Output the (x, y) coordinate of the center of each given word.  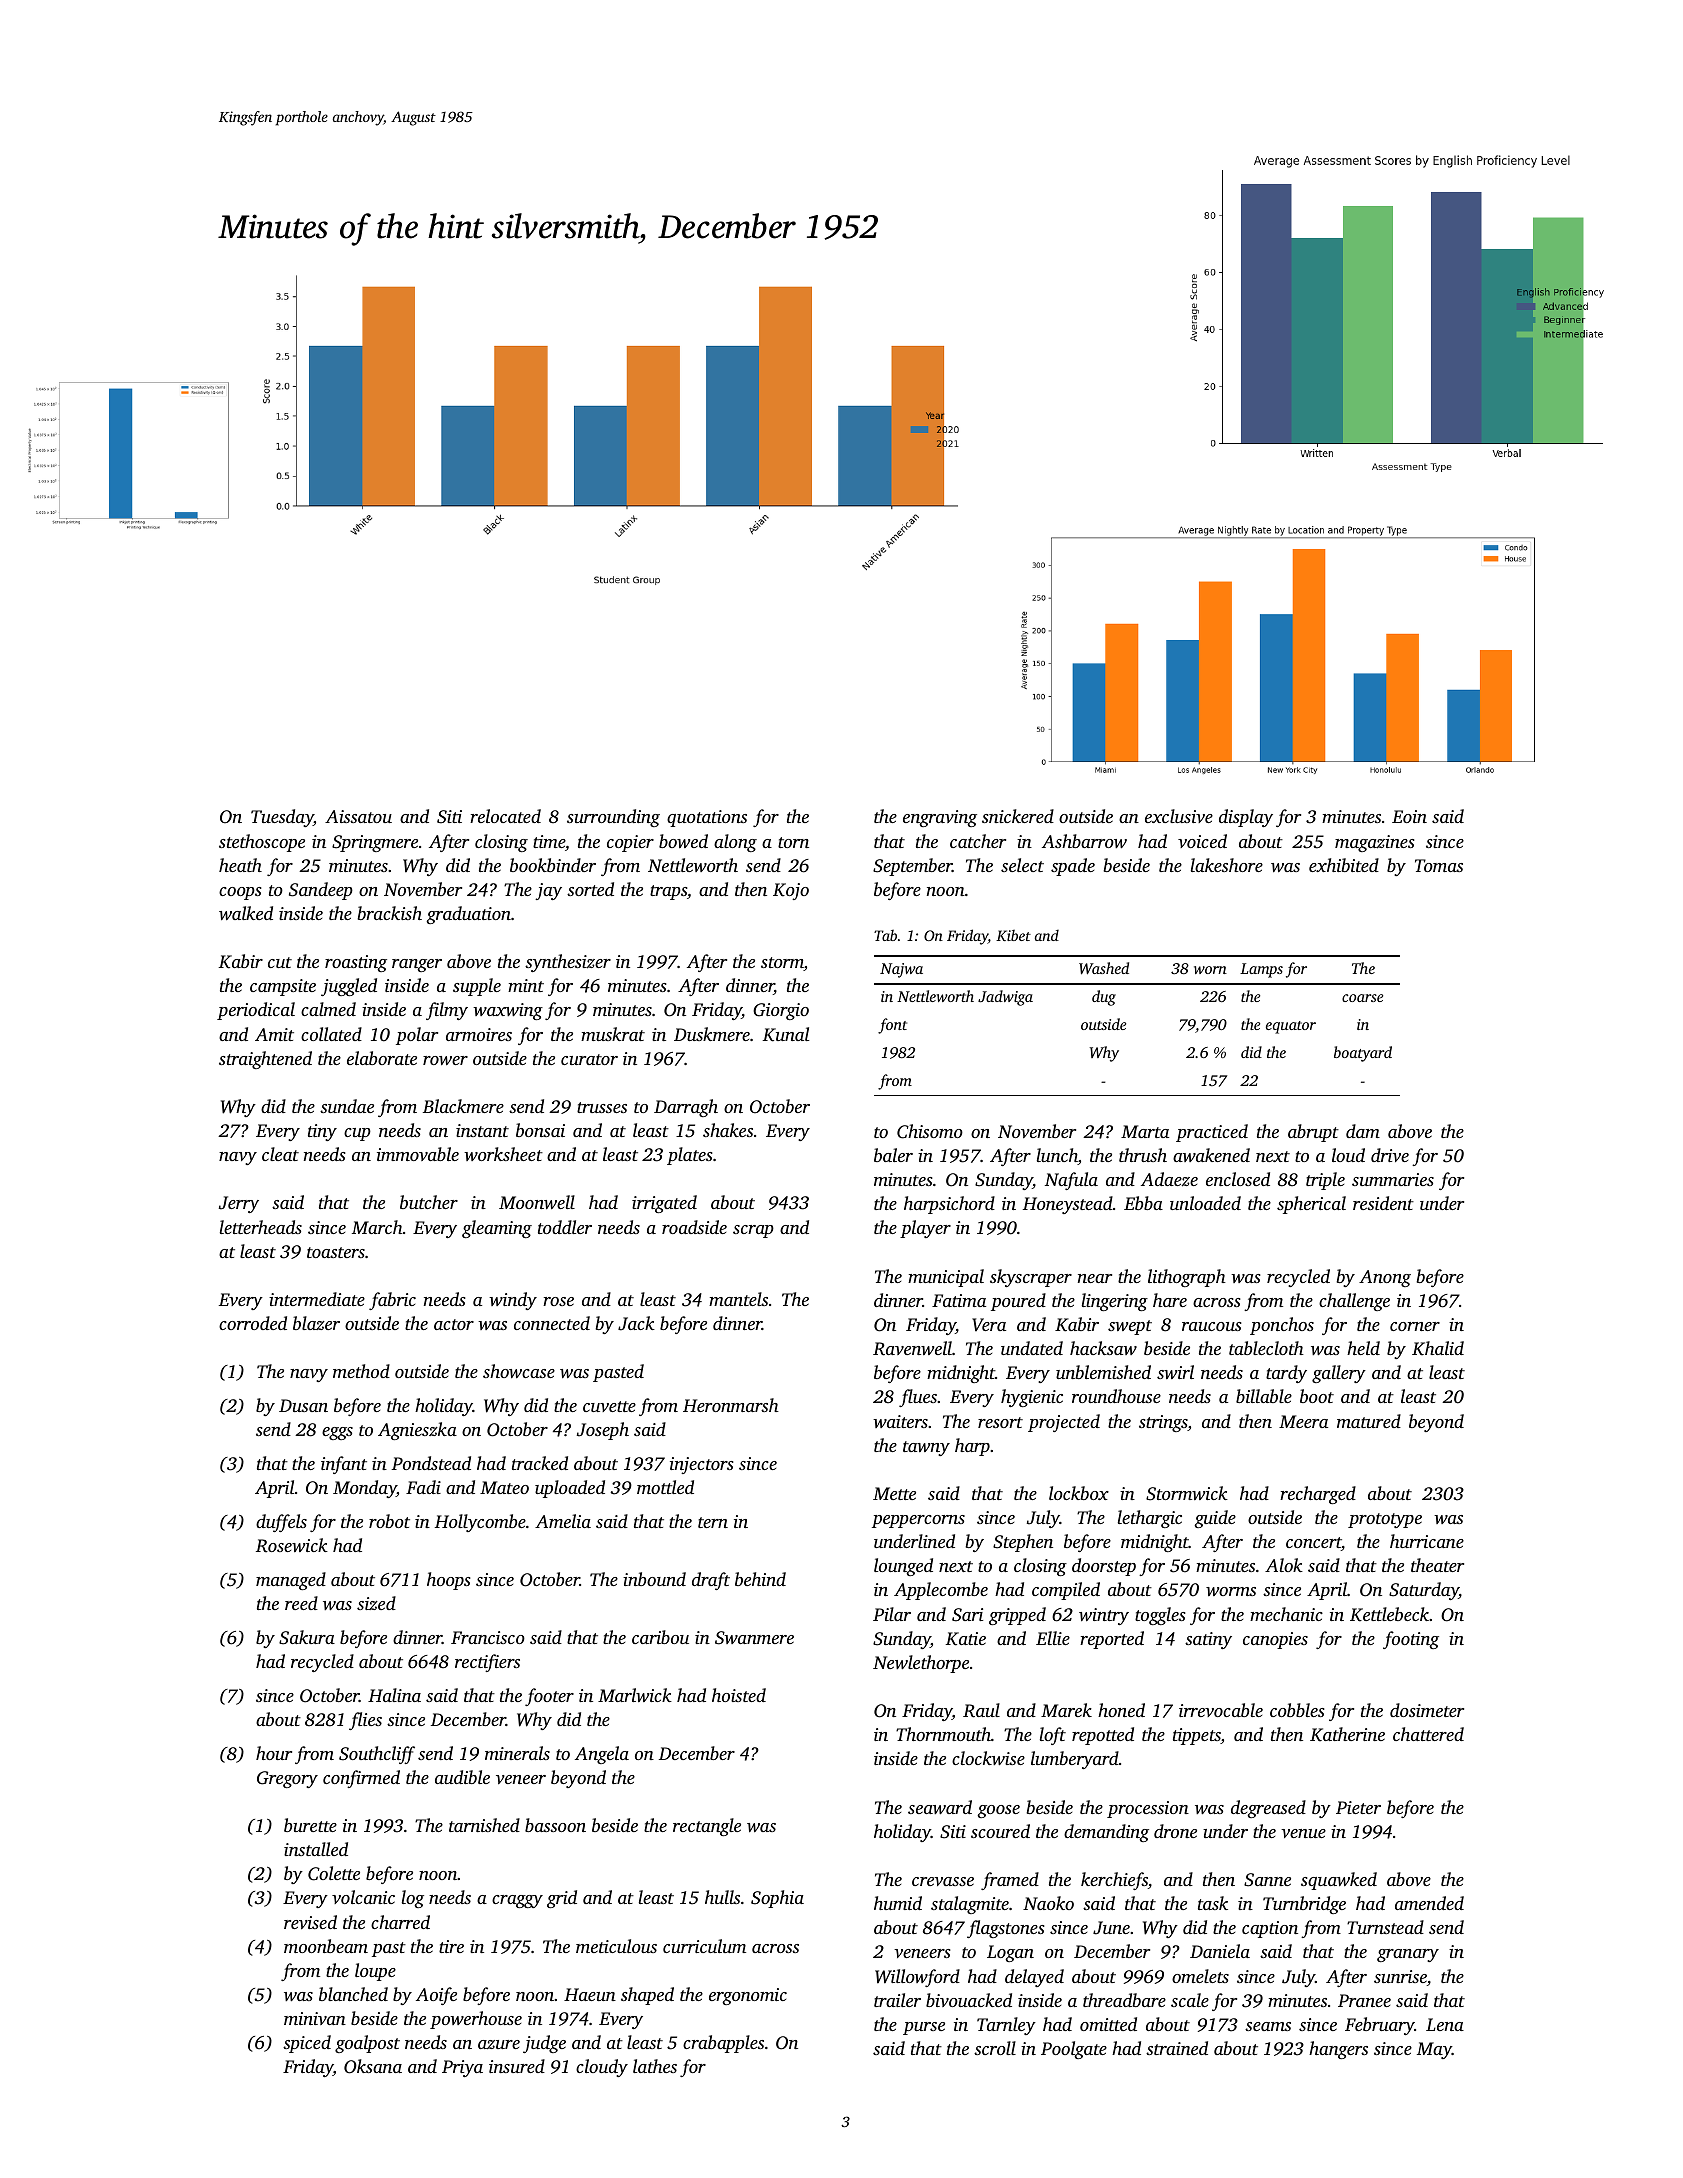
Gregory (287, 1779)
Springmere (375, 843)
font (892, 1026)
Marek (1066, 1710)
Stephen (1023, 1543)
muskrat (613, 1034)
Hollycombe (480, 1523)
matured (1369, 1421)
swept (1130, 1327)
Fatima (959, 1300)
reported (1112, 1640)
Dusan (303, 1405)
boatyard (1363, 1054)
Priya (462, 2068)
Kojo (791, 891)
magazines (1375, 843)
